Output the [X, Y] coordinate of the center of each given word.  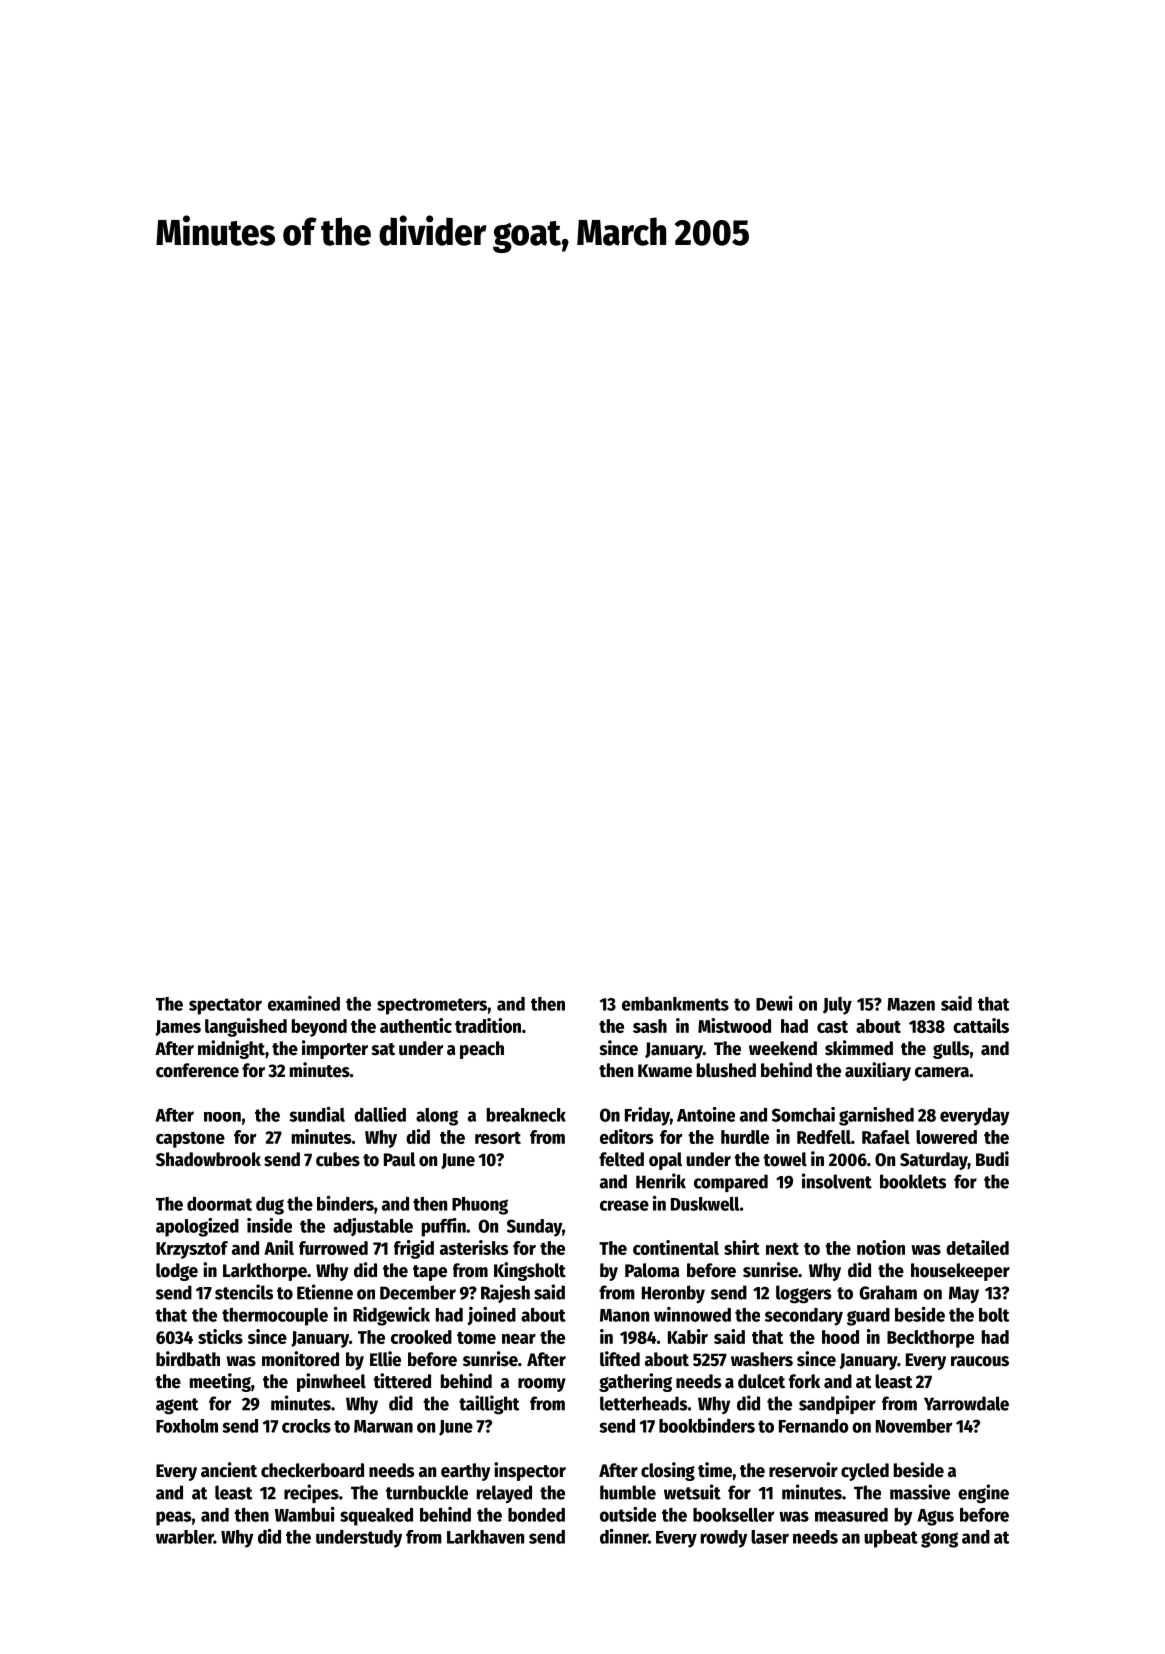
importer [335, 1049]
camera [942, 1072]
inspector [530, 1471]
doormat [219, 1204]
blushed [726, 1070]
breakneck [526, 1115]
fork [804, 1381]
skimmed [859, 1048]
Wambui [305, 1514]
